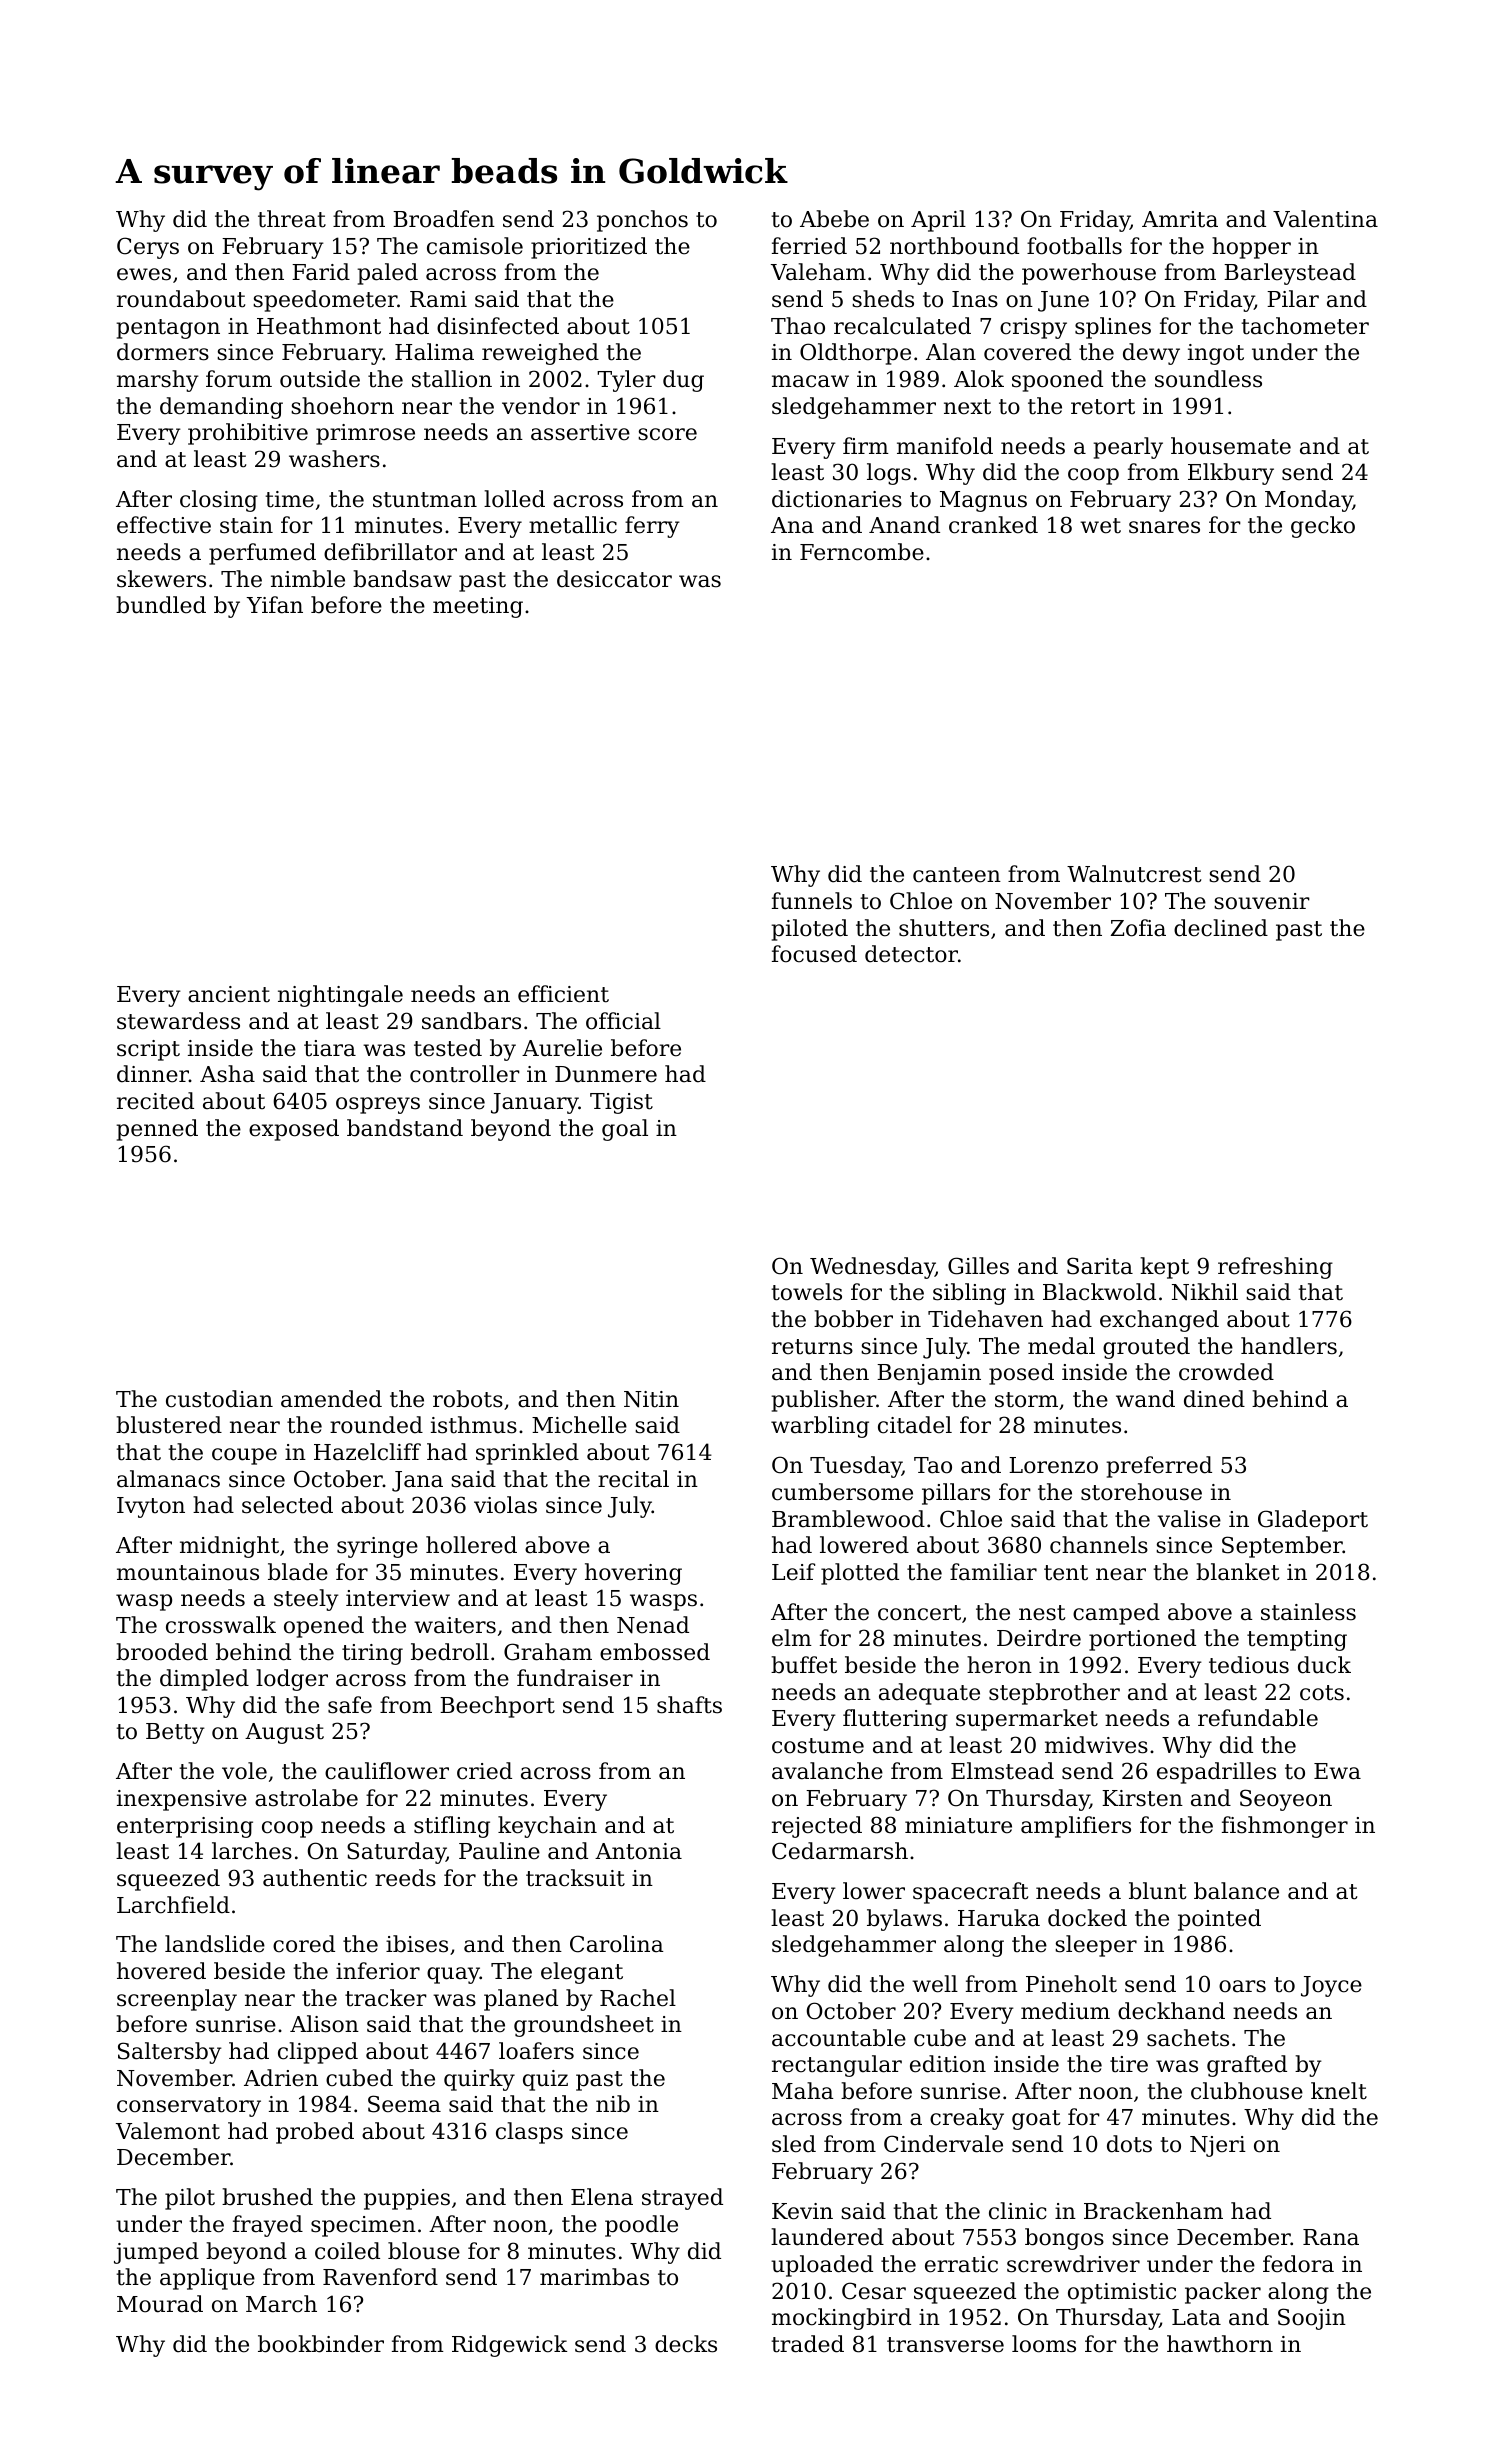  Describe the element at coordinates (1262, 901) in the image. I see `souvenir` at that location.
